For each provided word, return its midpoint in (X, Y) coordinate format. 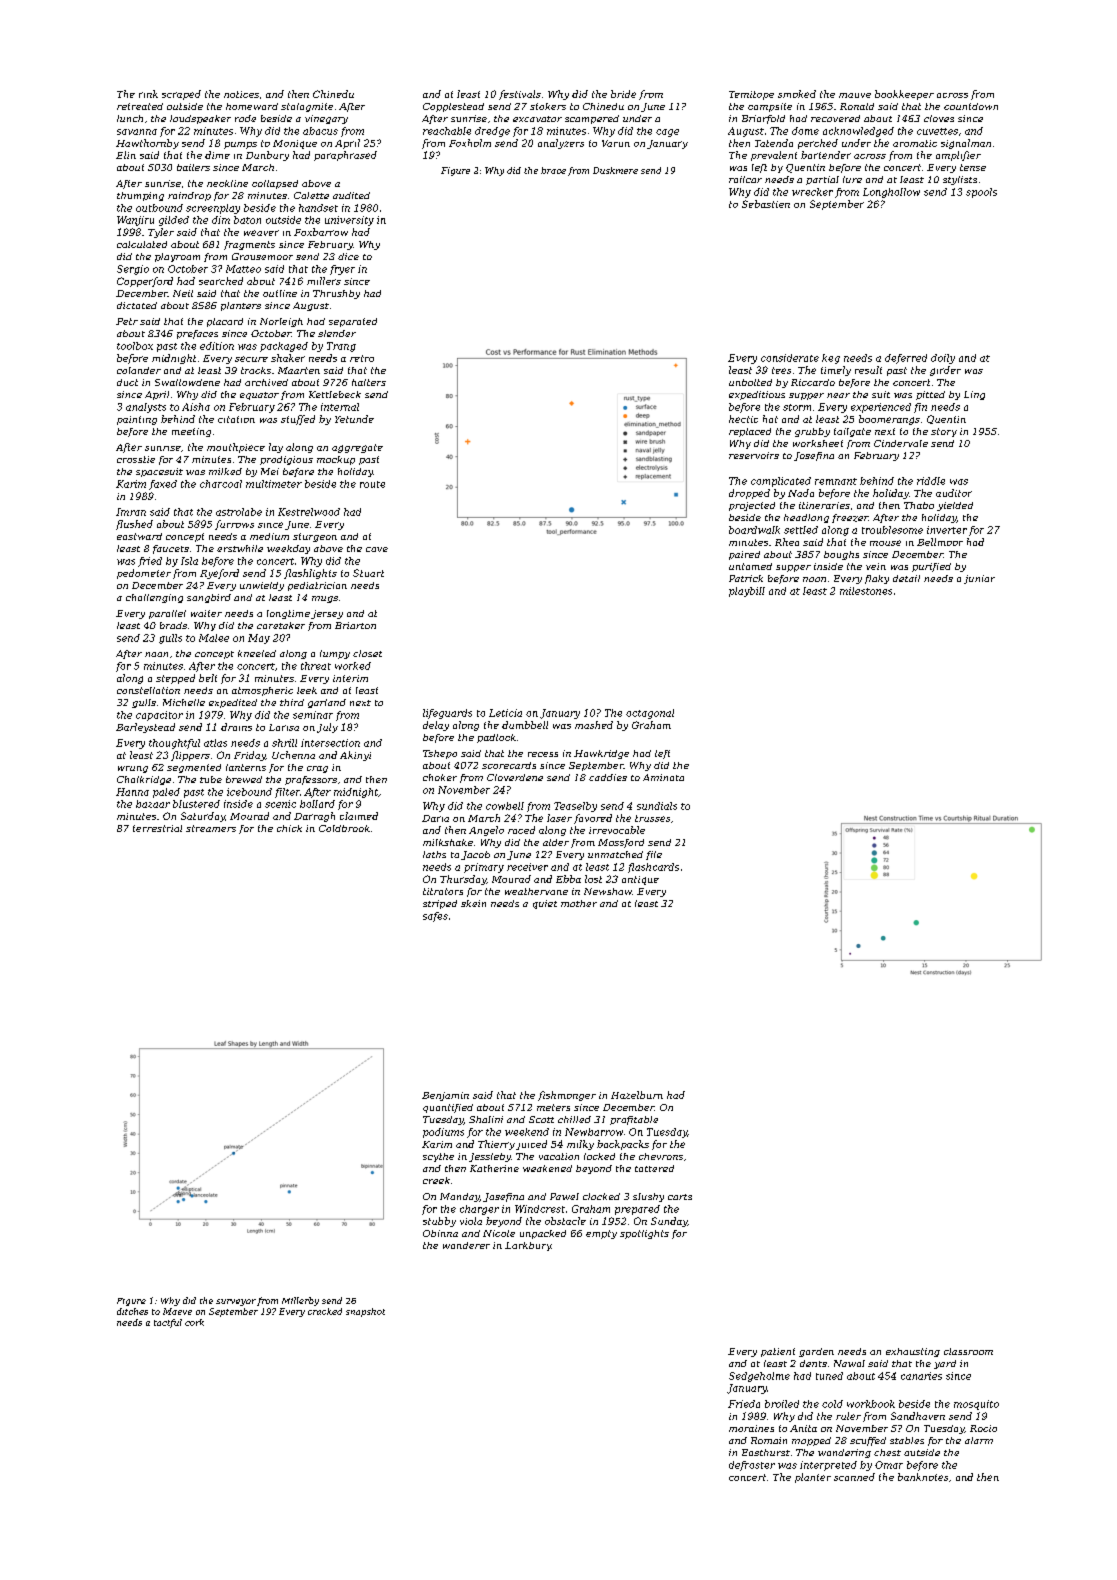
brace (553, 170)
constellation (148, 690)
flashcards (653, 868)
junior (979, 579)
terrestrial (157, 828)
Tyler (161, 233)
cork (194, 1322)
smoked (797, 94)
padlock (496, 738)
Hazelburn (637, 1095)
